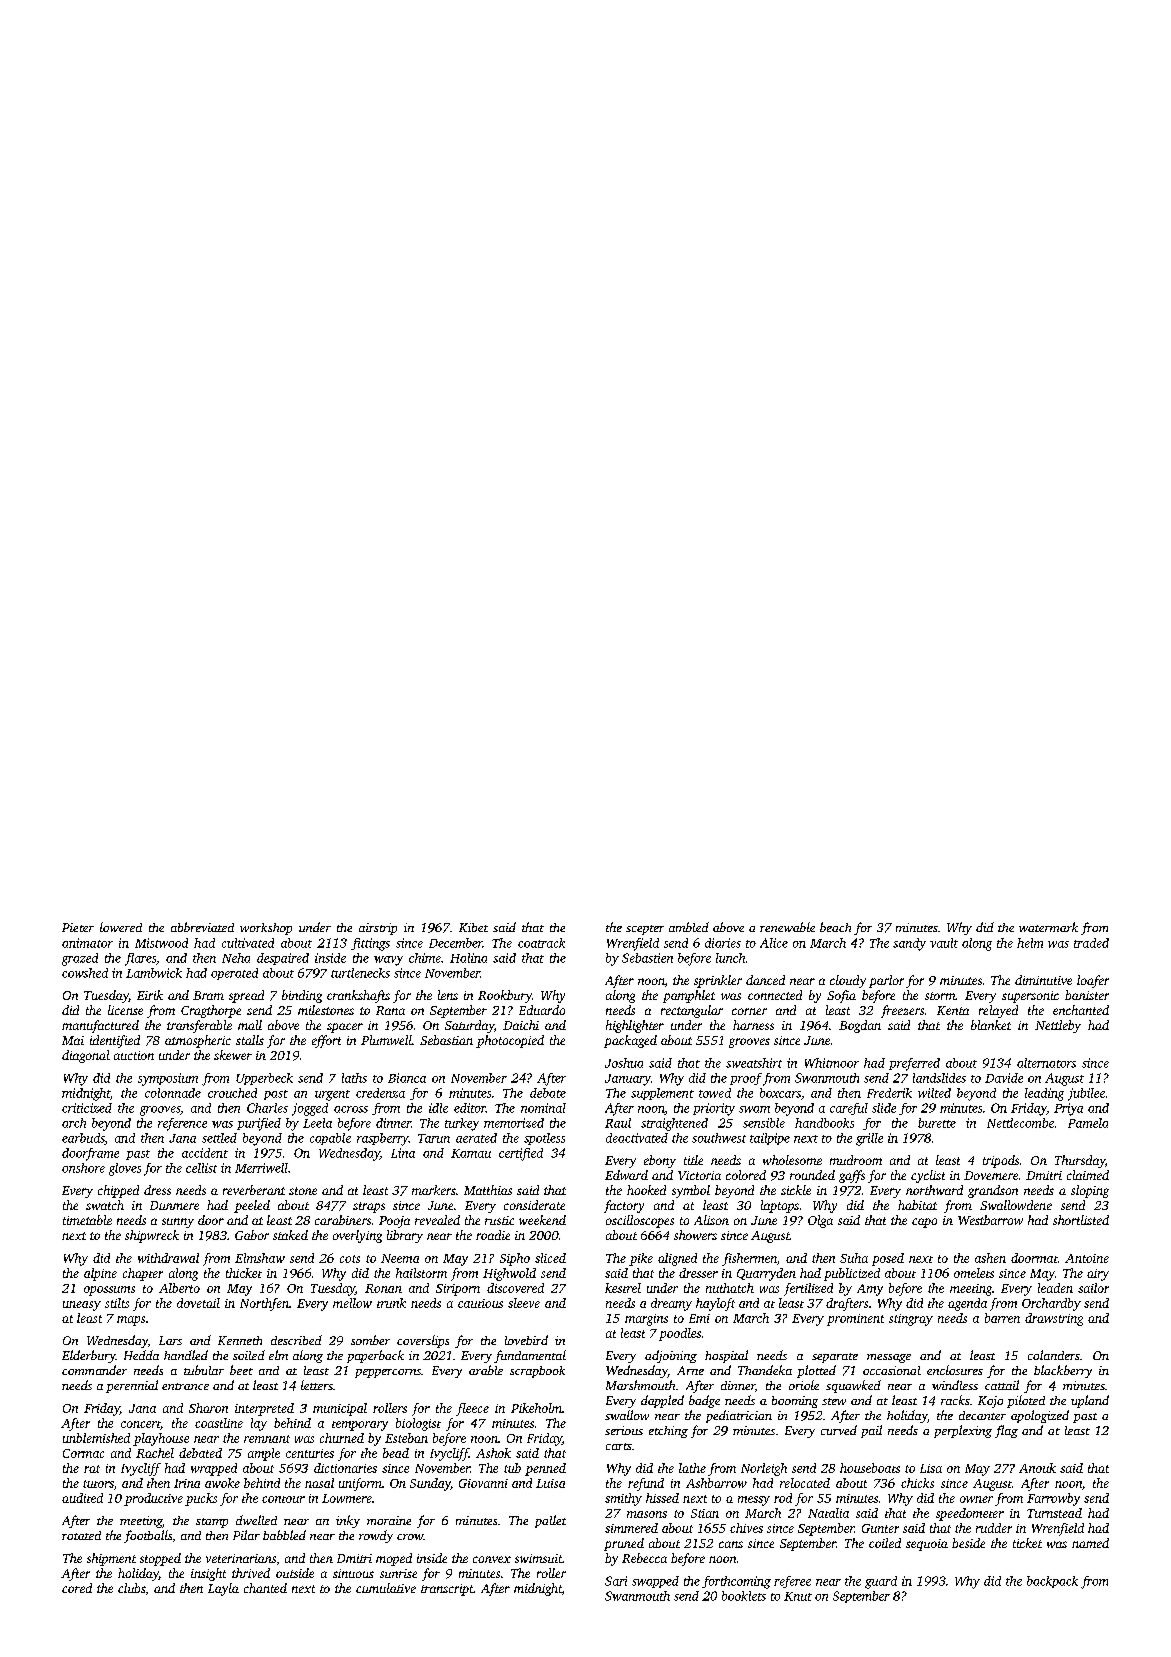 Image resolution: width=1171 pixels, height=1657 pixels. Describe the element at coordinates (82, 1306) in the screenshot. I see `uneasy` at that location.
